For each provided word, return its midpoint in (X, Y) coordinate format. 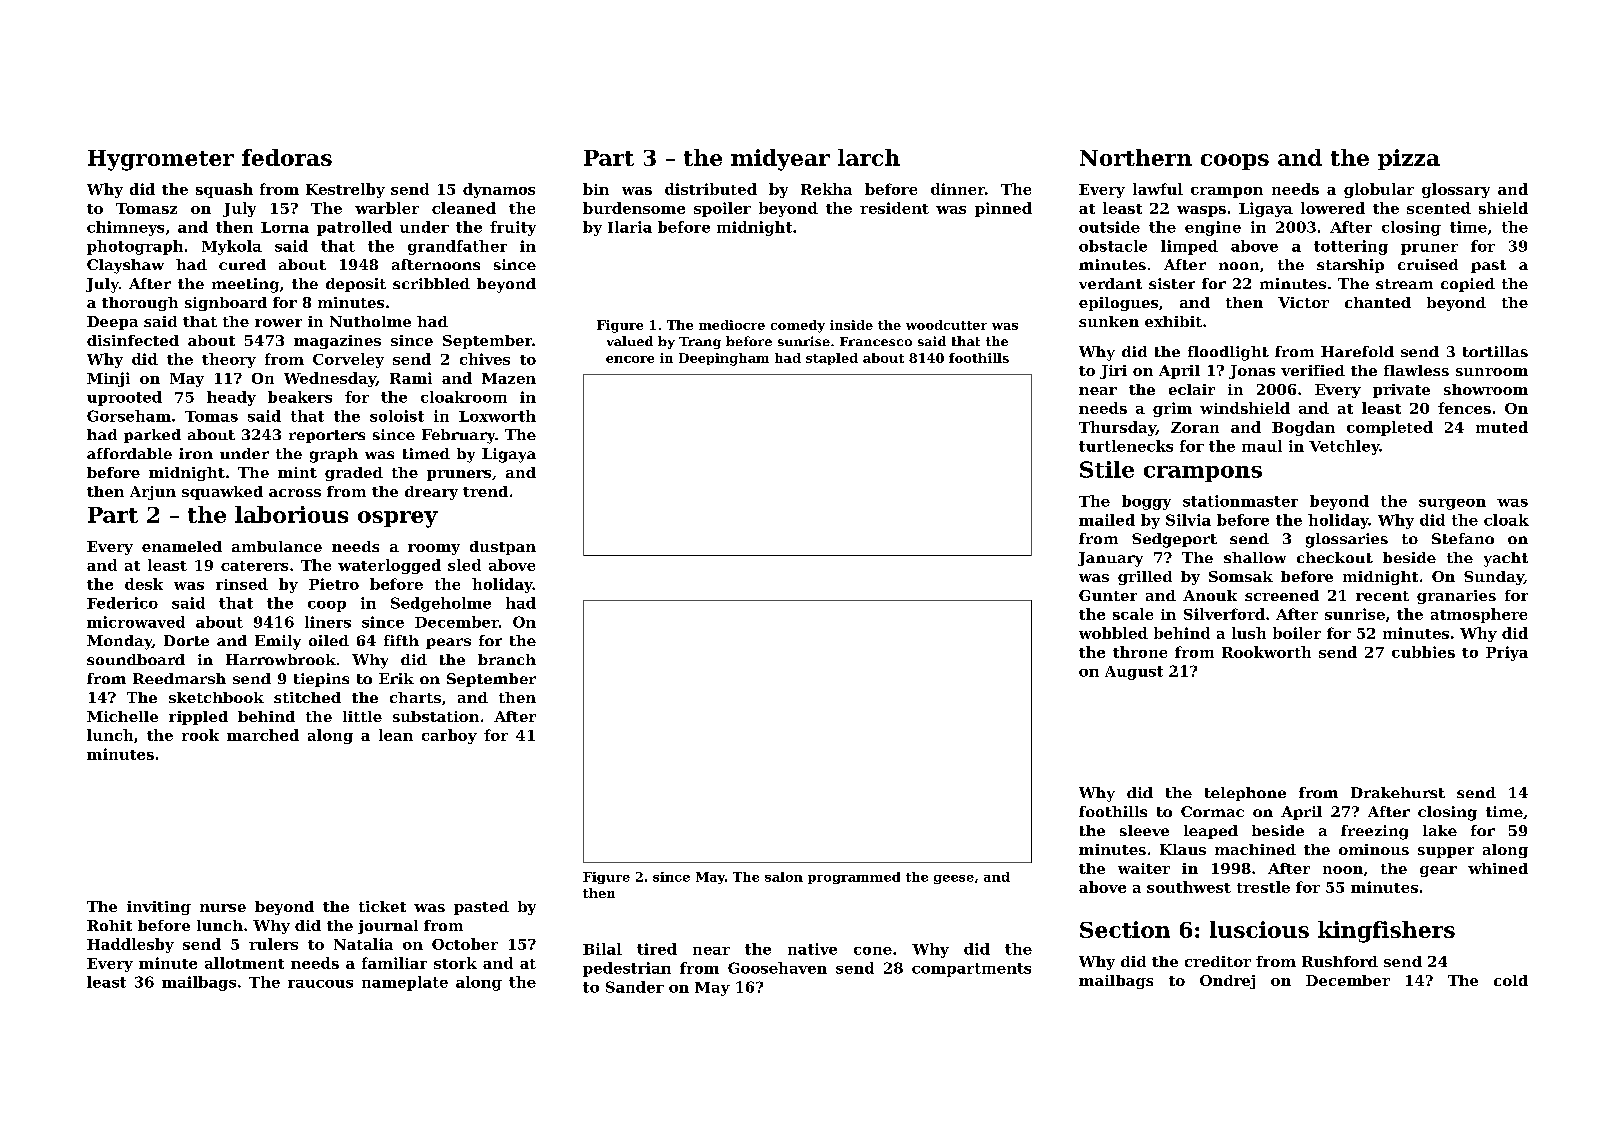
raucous (320, 984)
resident (894, 208)
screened (1282, 595)
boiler (1297, 633)
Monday (119, 642)
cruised (1428, 264)
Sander (635, 987)
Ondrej (1227, 982)
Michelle (122, 716)
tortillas (1495, 351)
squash (224, 190)
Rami (411, 378)
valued (630, 341)
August (1134, 673)
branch (507, 659)
